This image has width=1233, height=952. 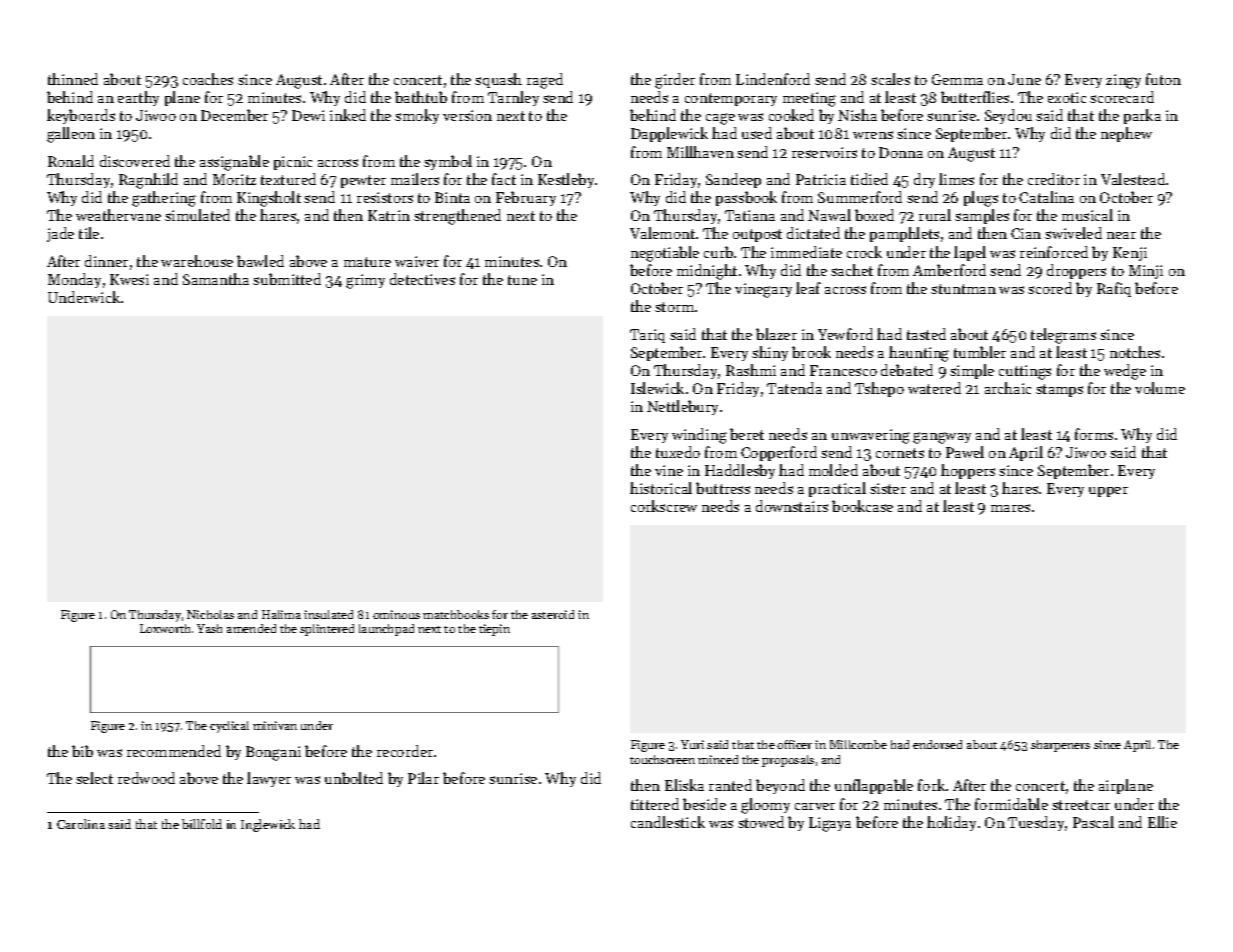 What do you see at coordinates (553, 614) in the image?
I see `asteroid` at bounding box center [553, 614].
